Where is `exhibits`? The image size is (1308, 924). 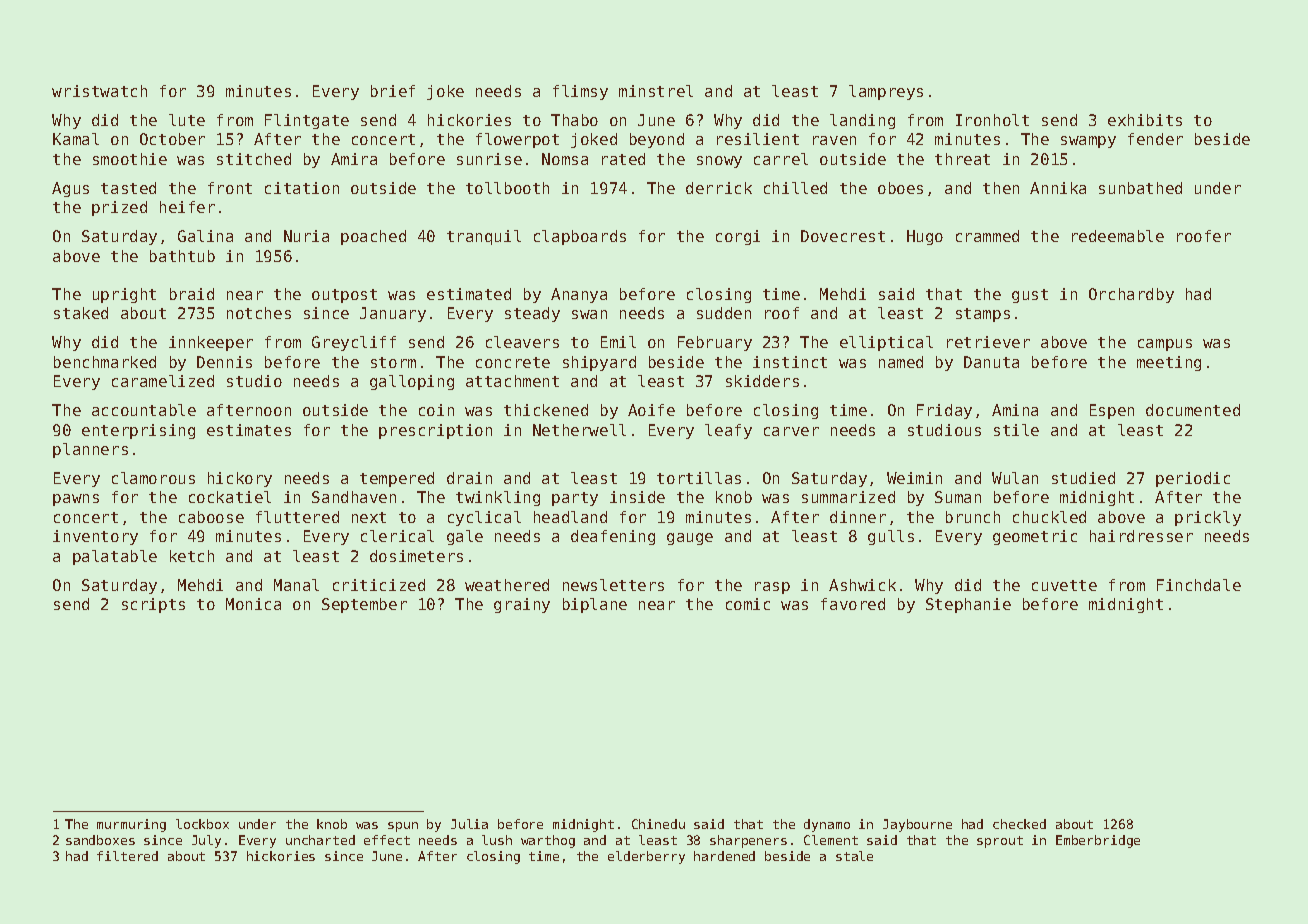
exhibits is located at coordinates (1145, 120).
